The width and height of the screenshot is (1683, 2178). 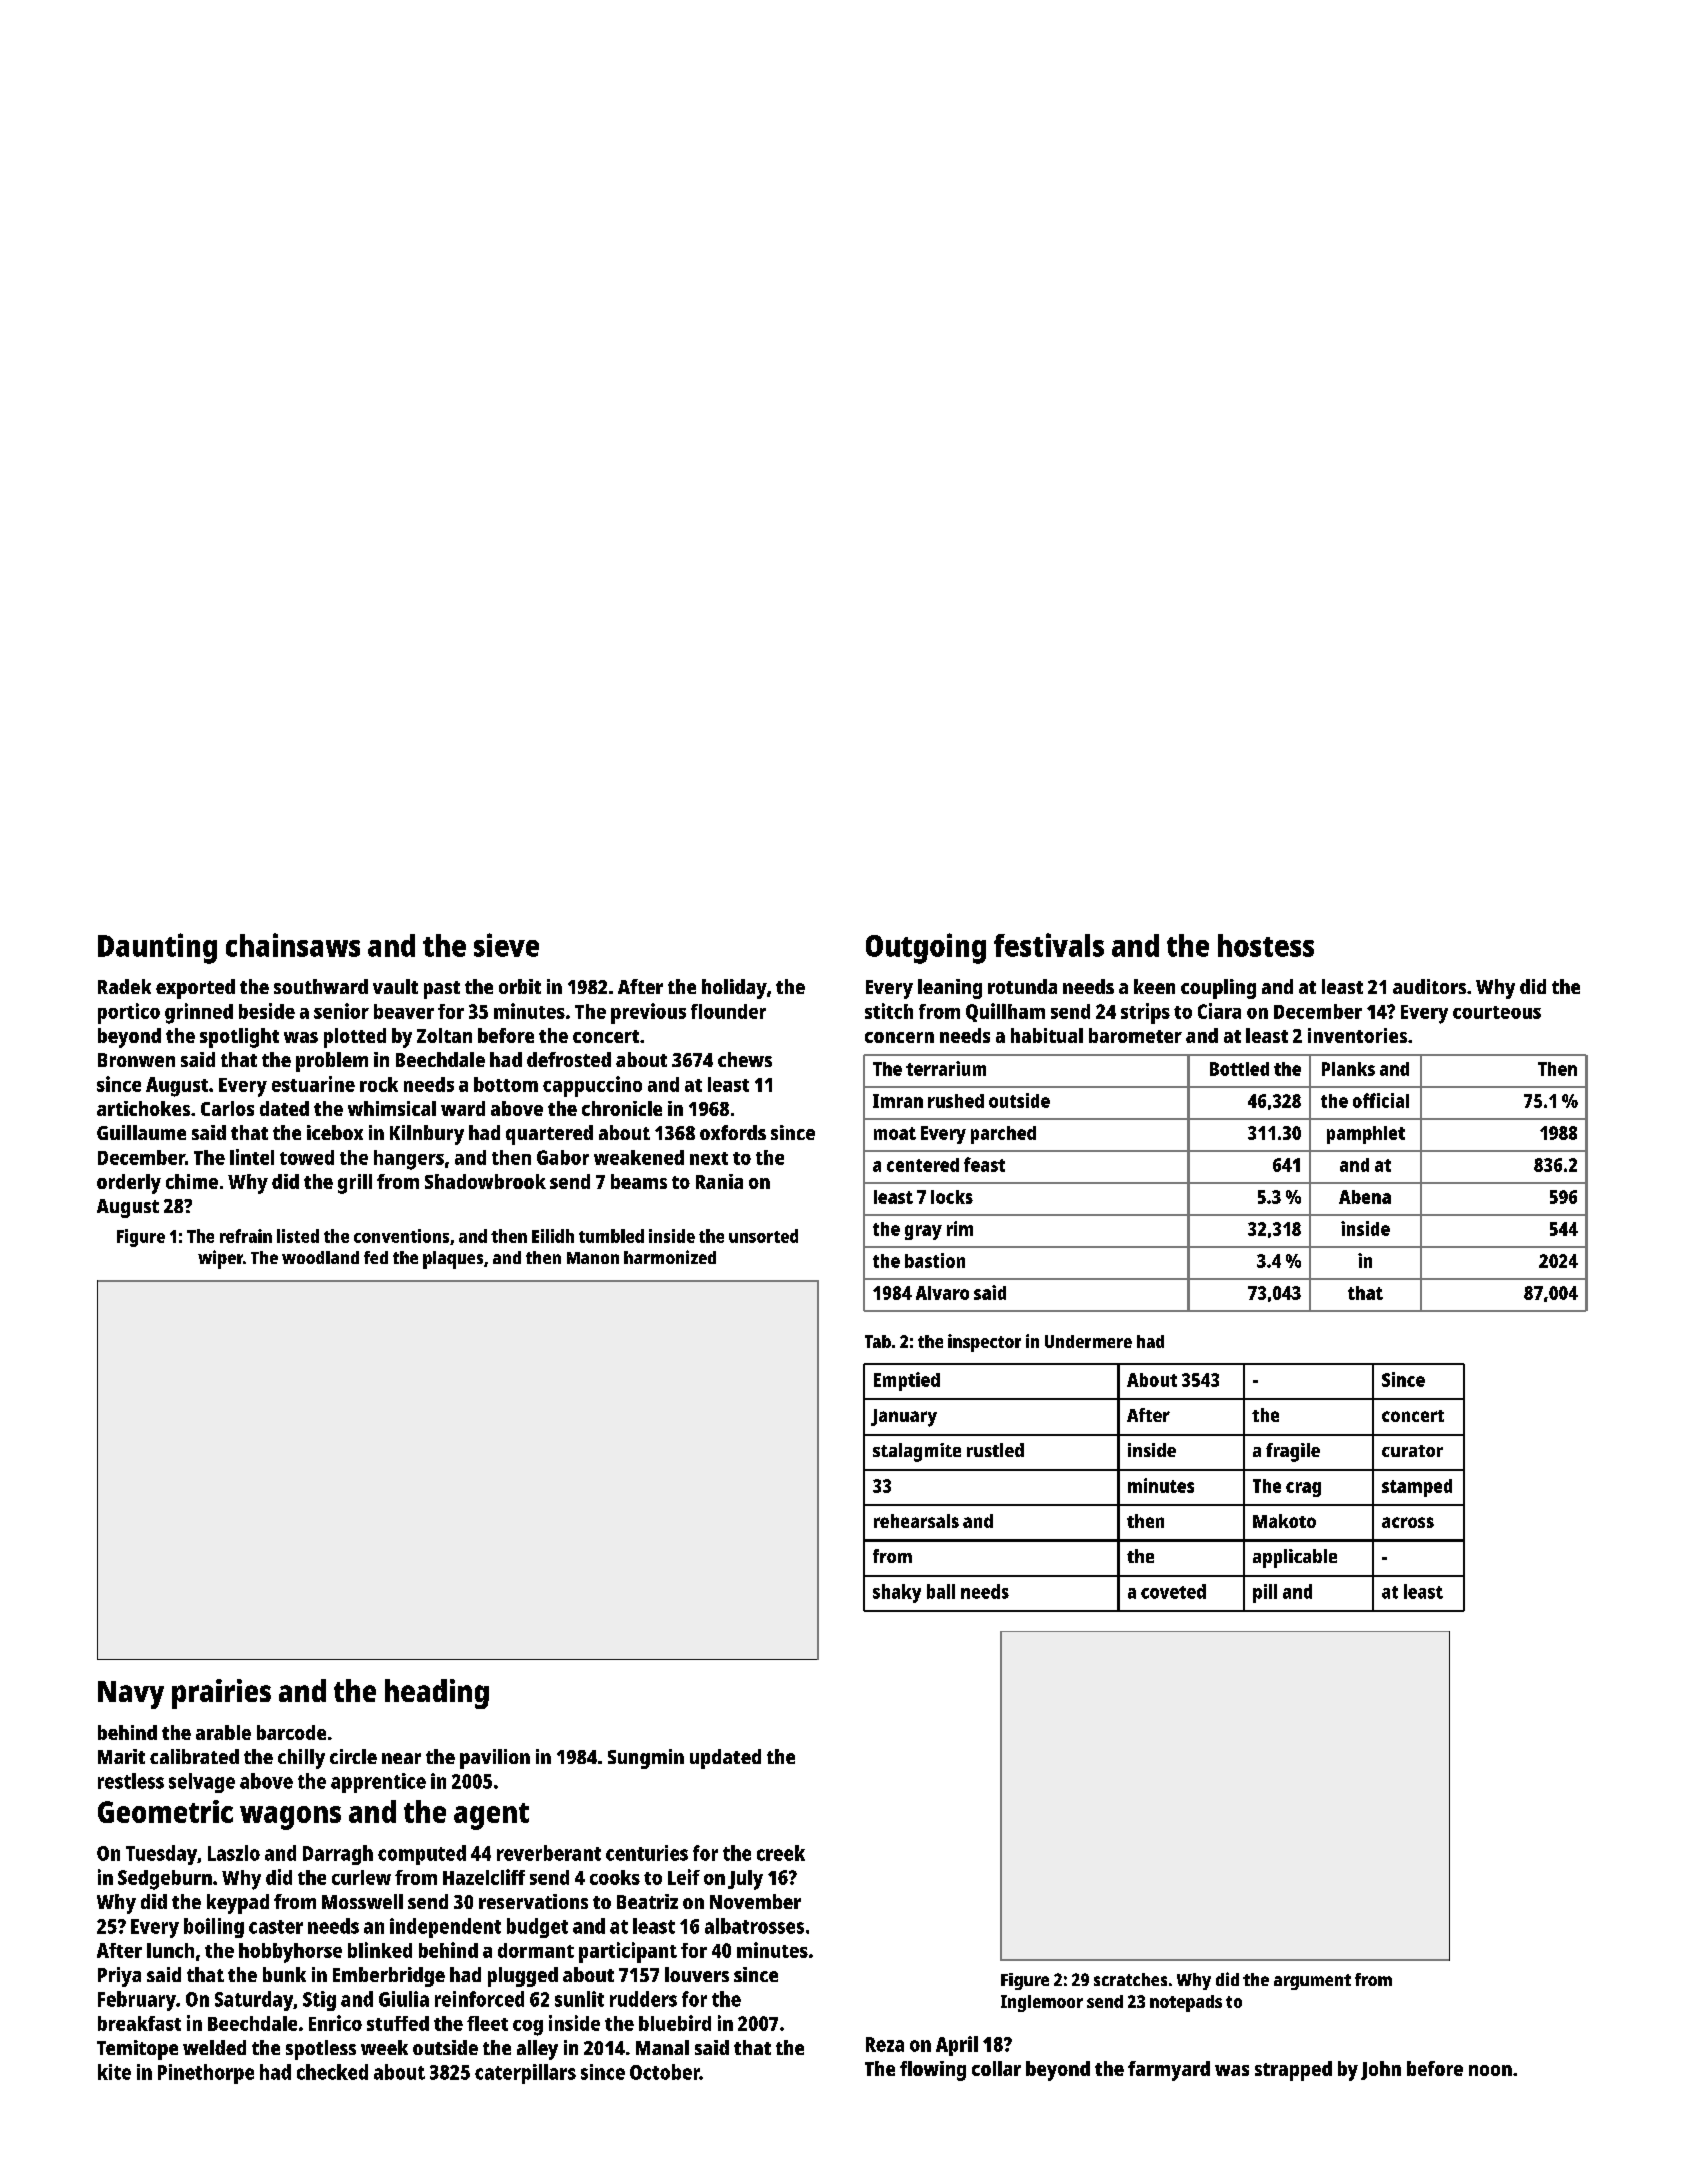 What do you see at coordinates (1173, 1591) in the screenshot?
I see `coveted` at bounding box center [1173, 1591].
